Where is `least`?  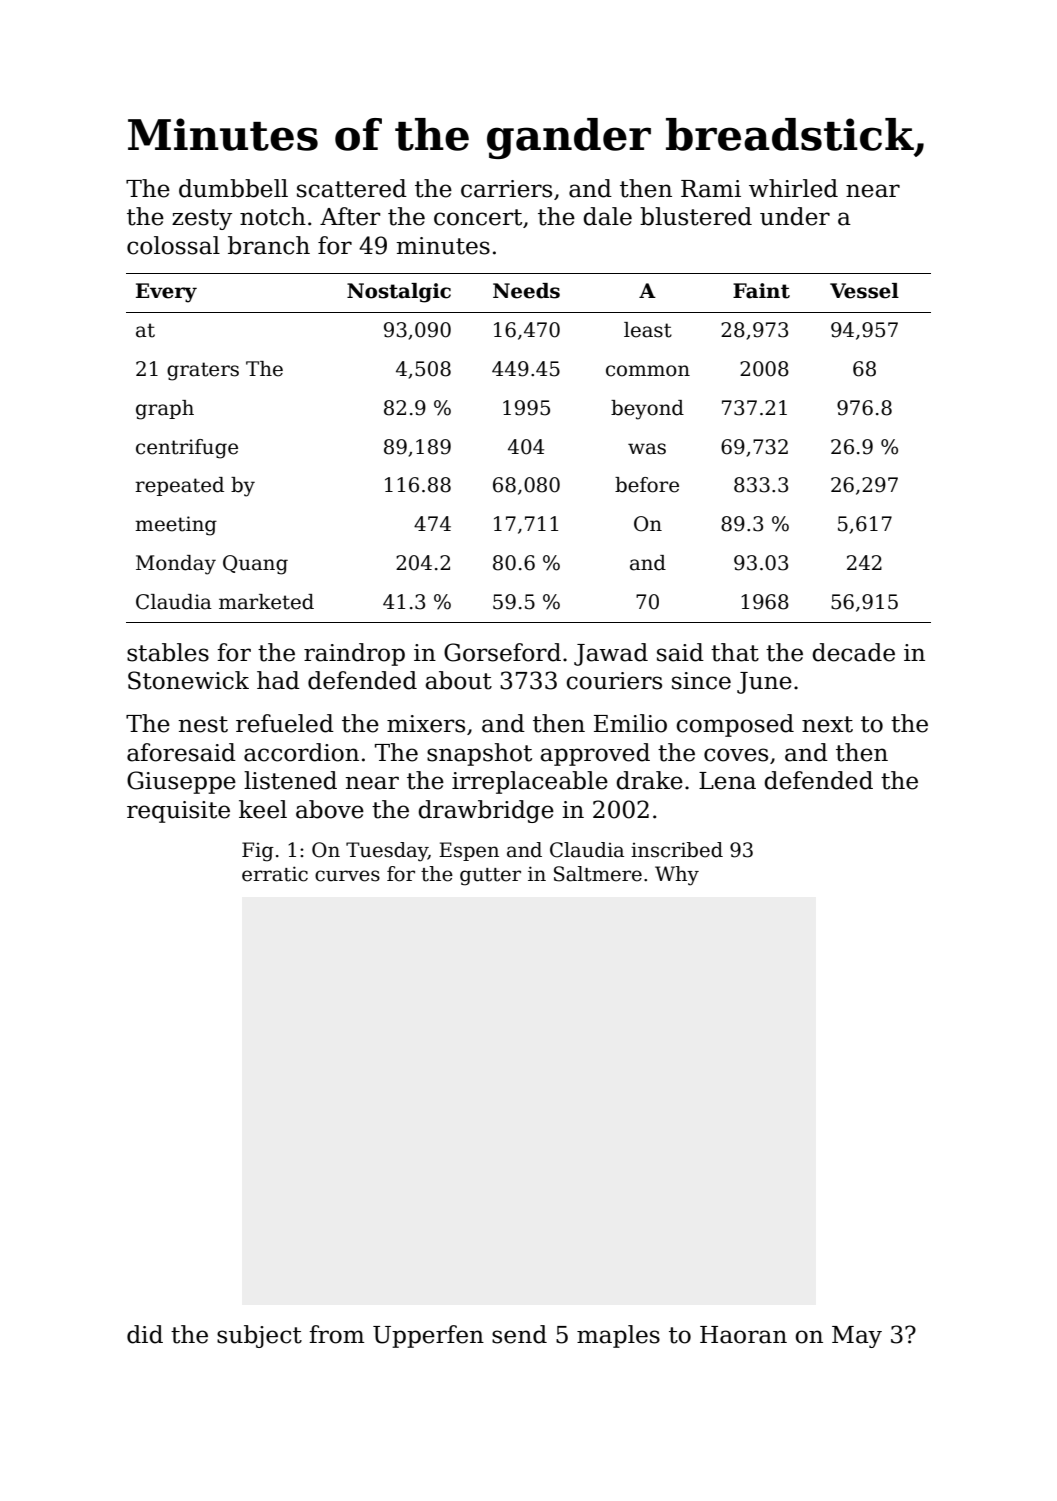
least is located at coordinates (648, 330).
